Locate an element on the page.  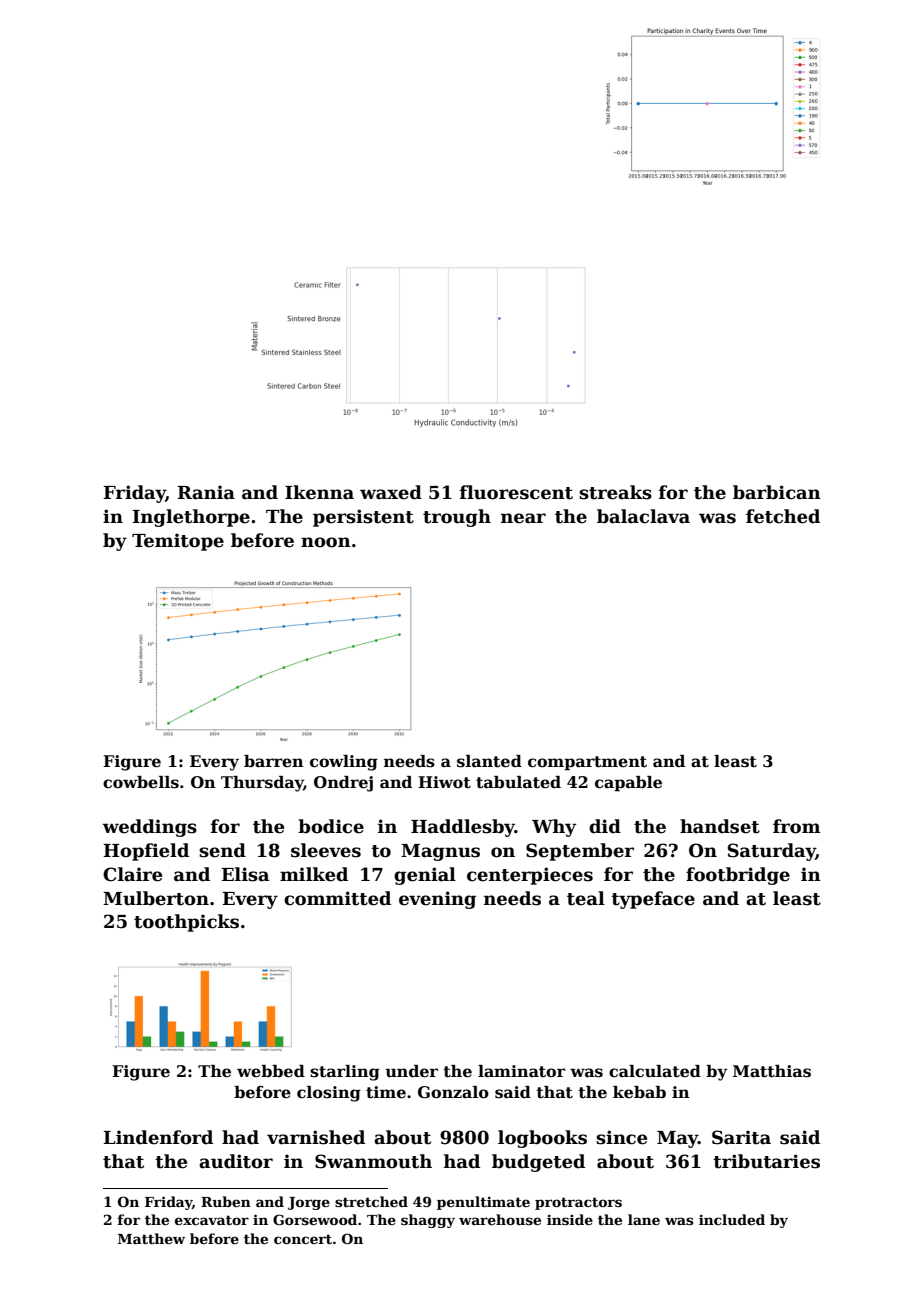
cowling is located at coordinates (344, 763).
